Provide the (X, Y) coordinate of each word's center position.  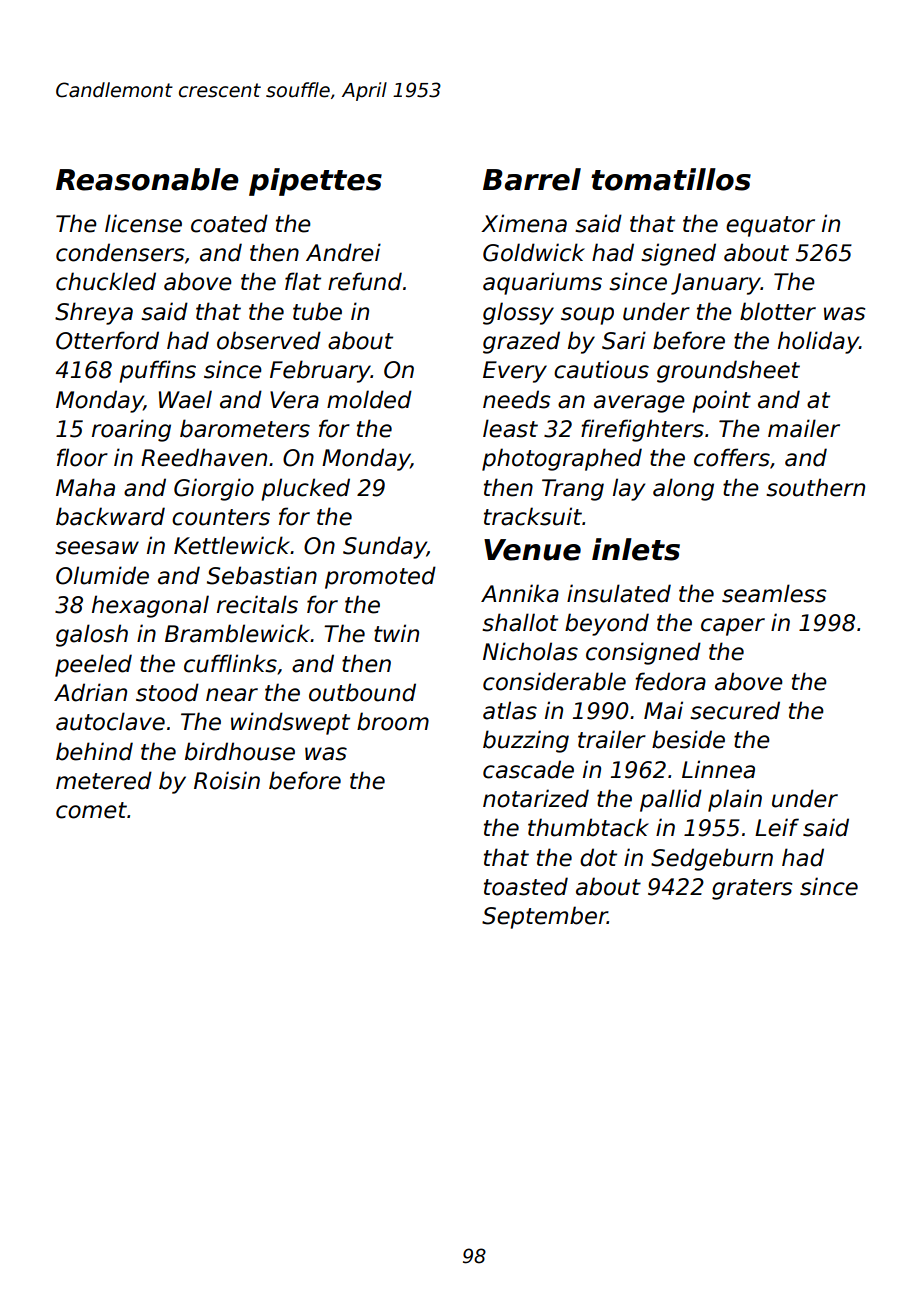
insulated (619, 593)
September (545, 917)
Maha (85, 487)
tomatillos (671, 179)
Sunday (385, 547)
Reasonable (147, 179)
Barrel (532, 179)
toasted (526, 886)
